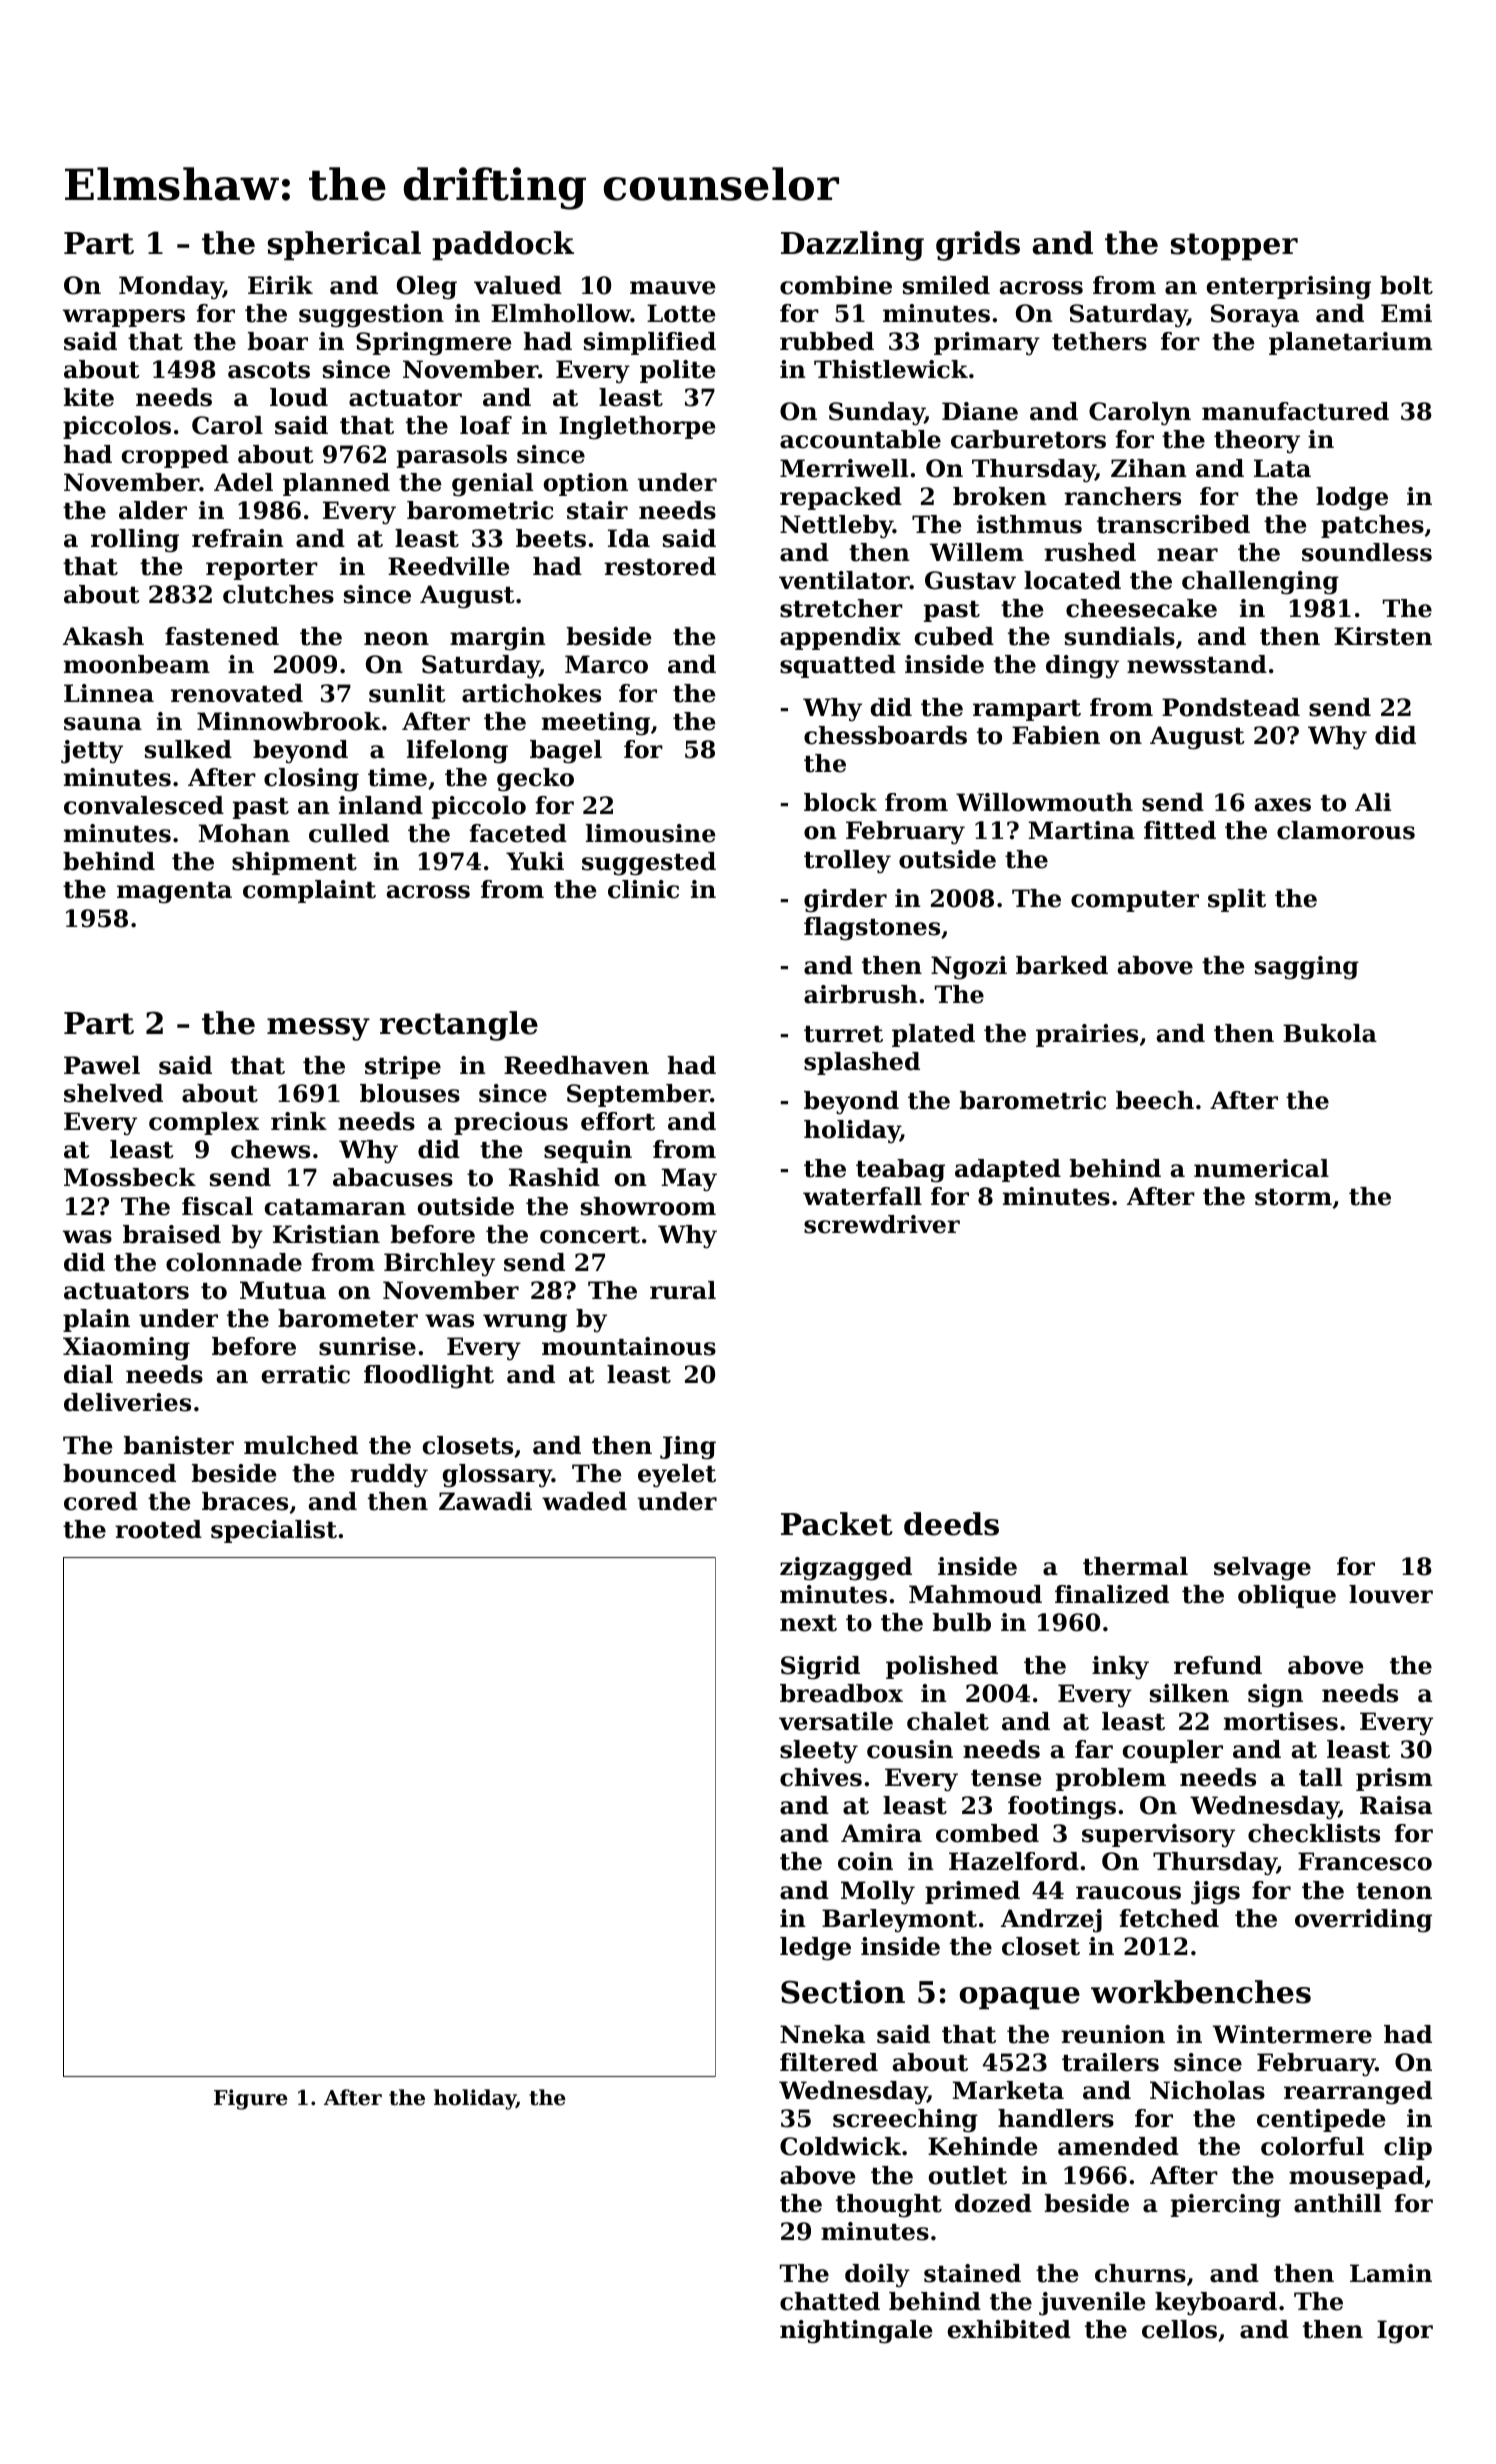  Describe the element at coordinates (829, 2062) in the screenshot. I see `filtered` at that location.
